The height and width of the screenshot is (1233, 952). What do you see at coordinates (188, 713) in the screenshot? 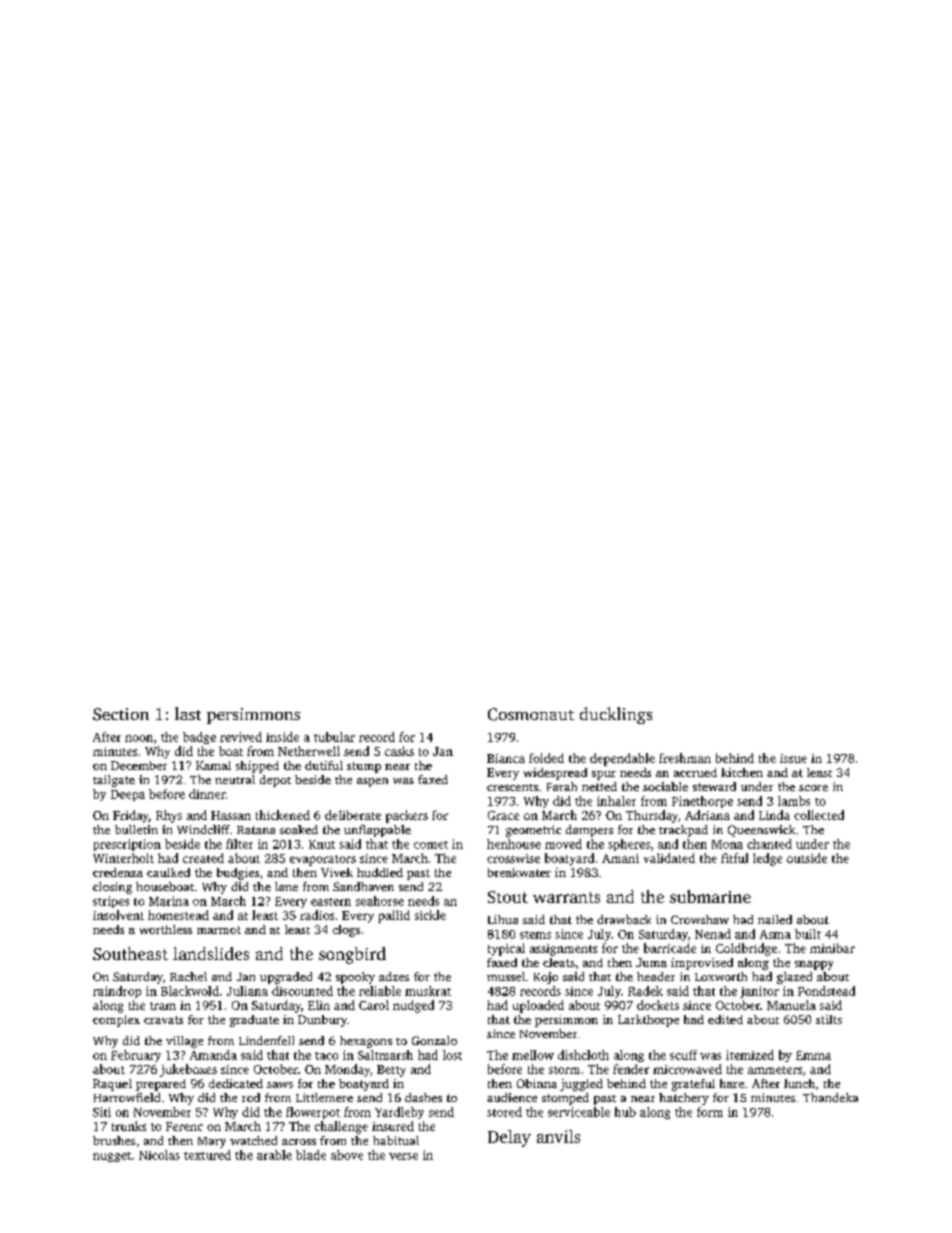
I see `last` at bounding box center [188, 713].
